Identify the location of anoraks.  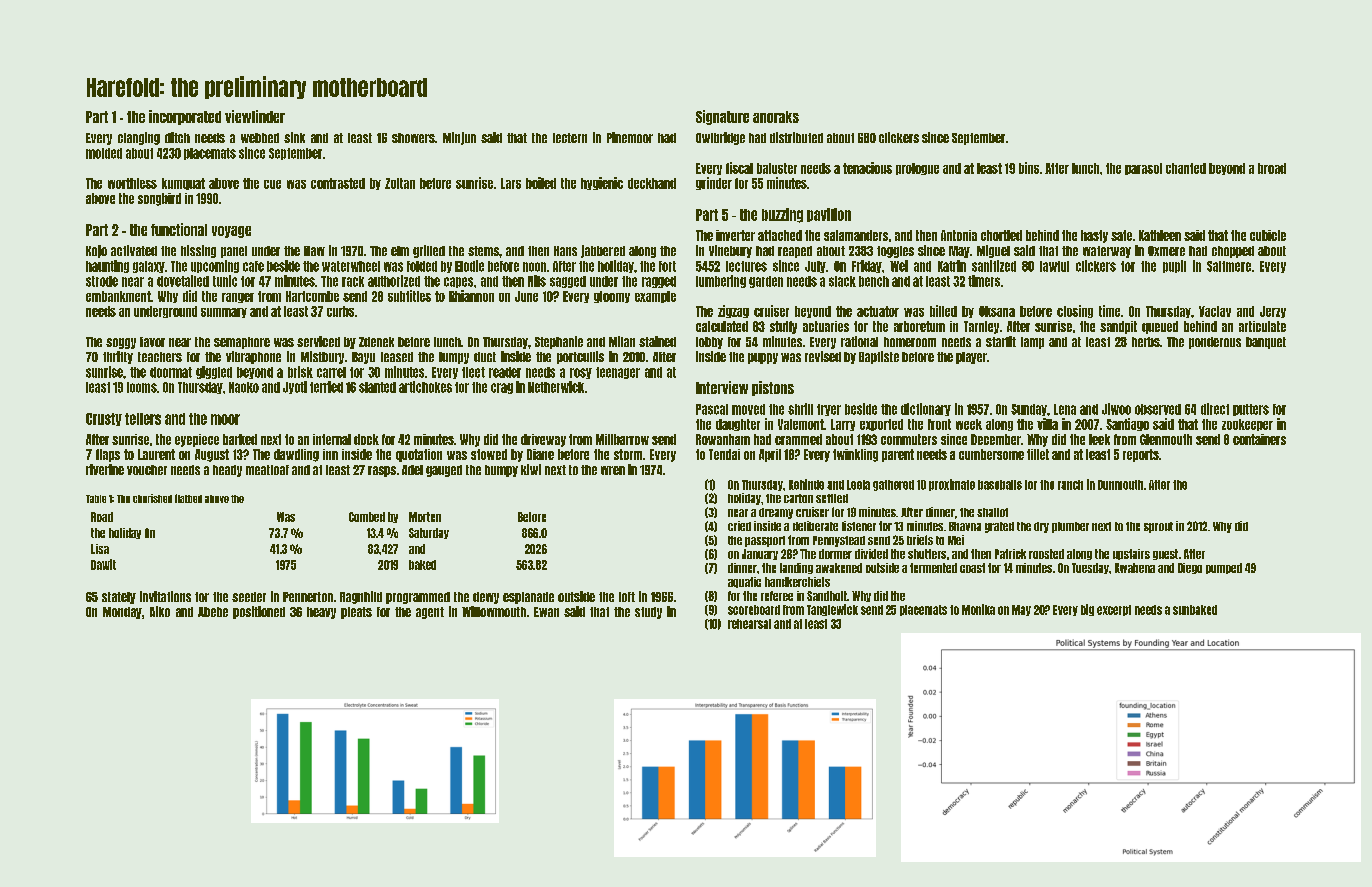
(776, 117).
